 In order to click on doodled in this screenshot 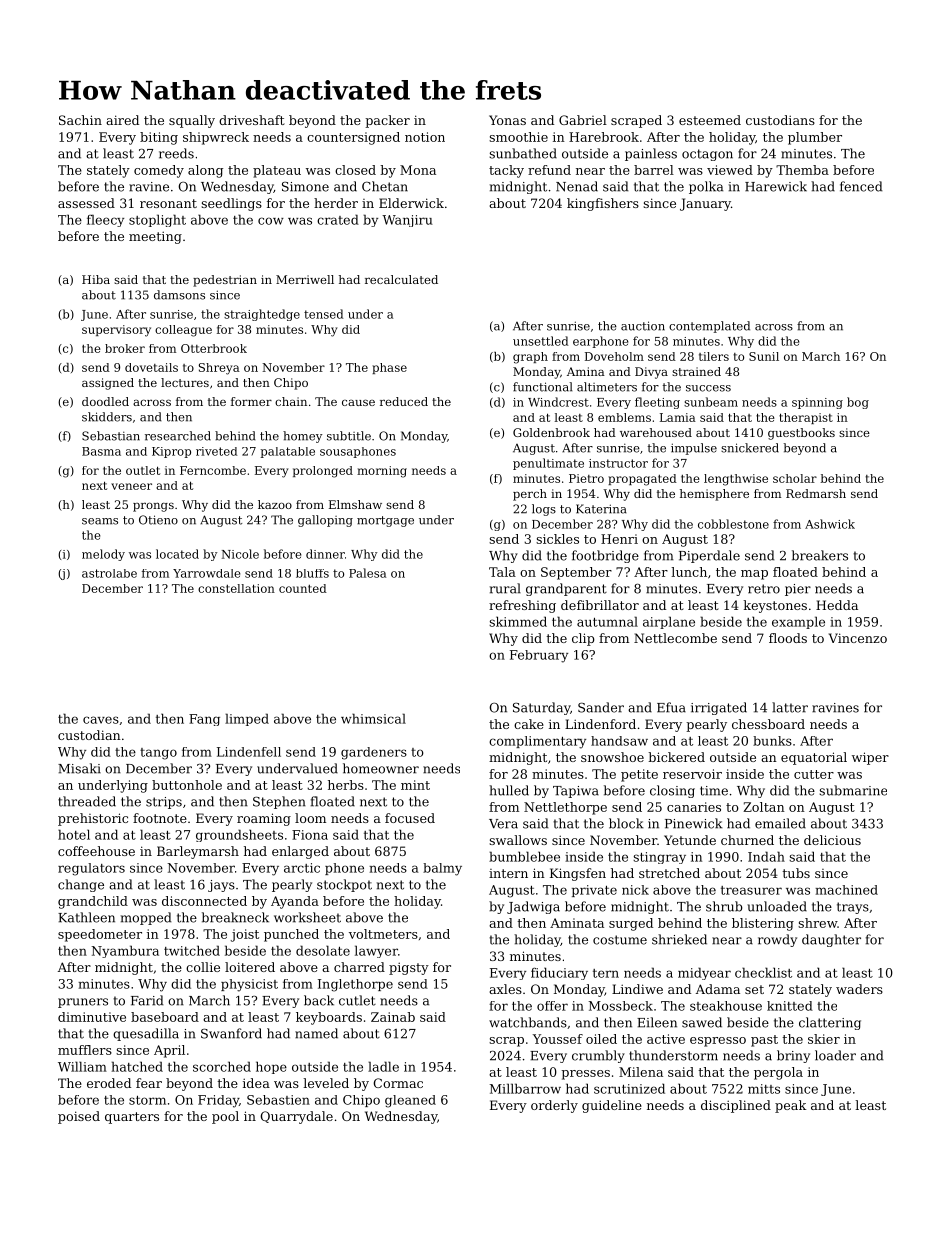, I will do `click(105, 401)`.
